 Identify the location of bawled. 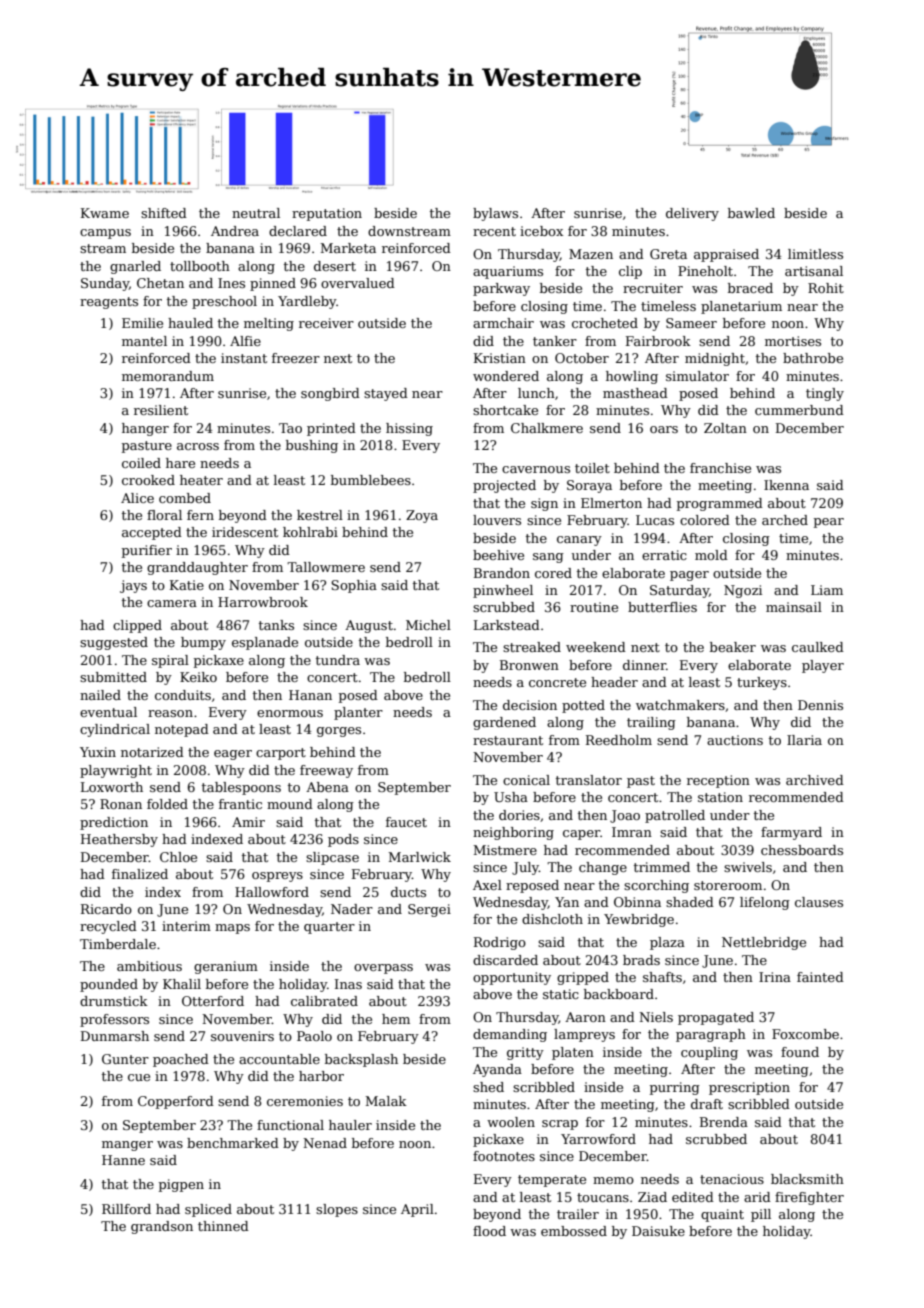
(751, 213).
